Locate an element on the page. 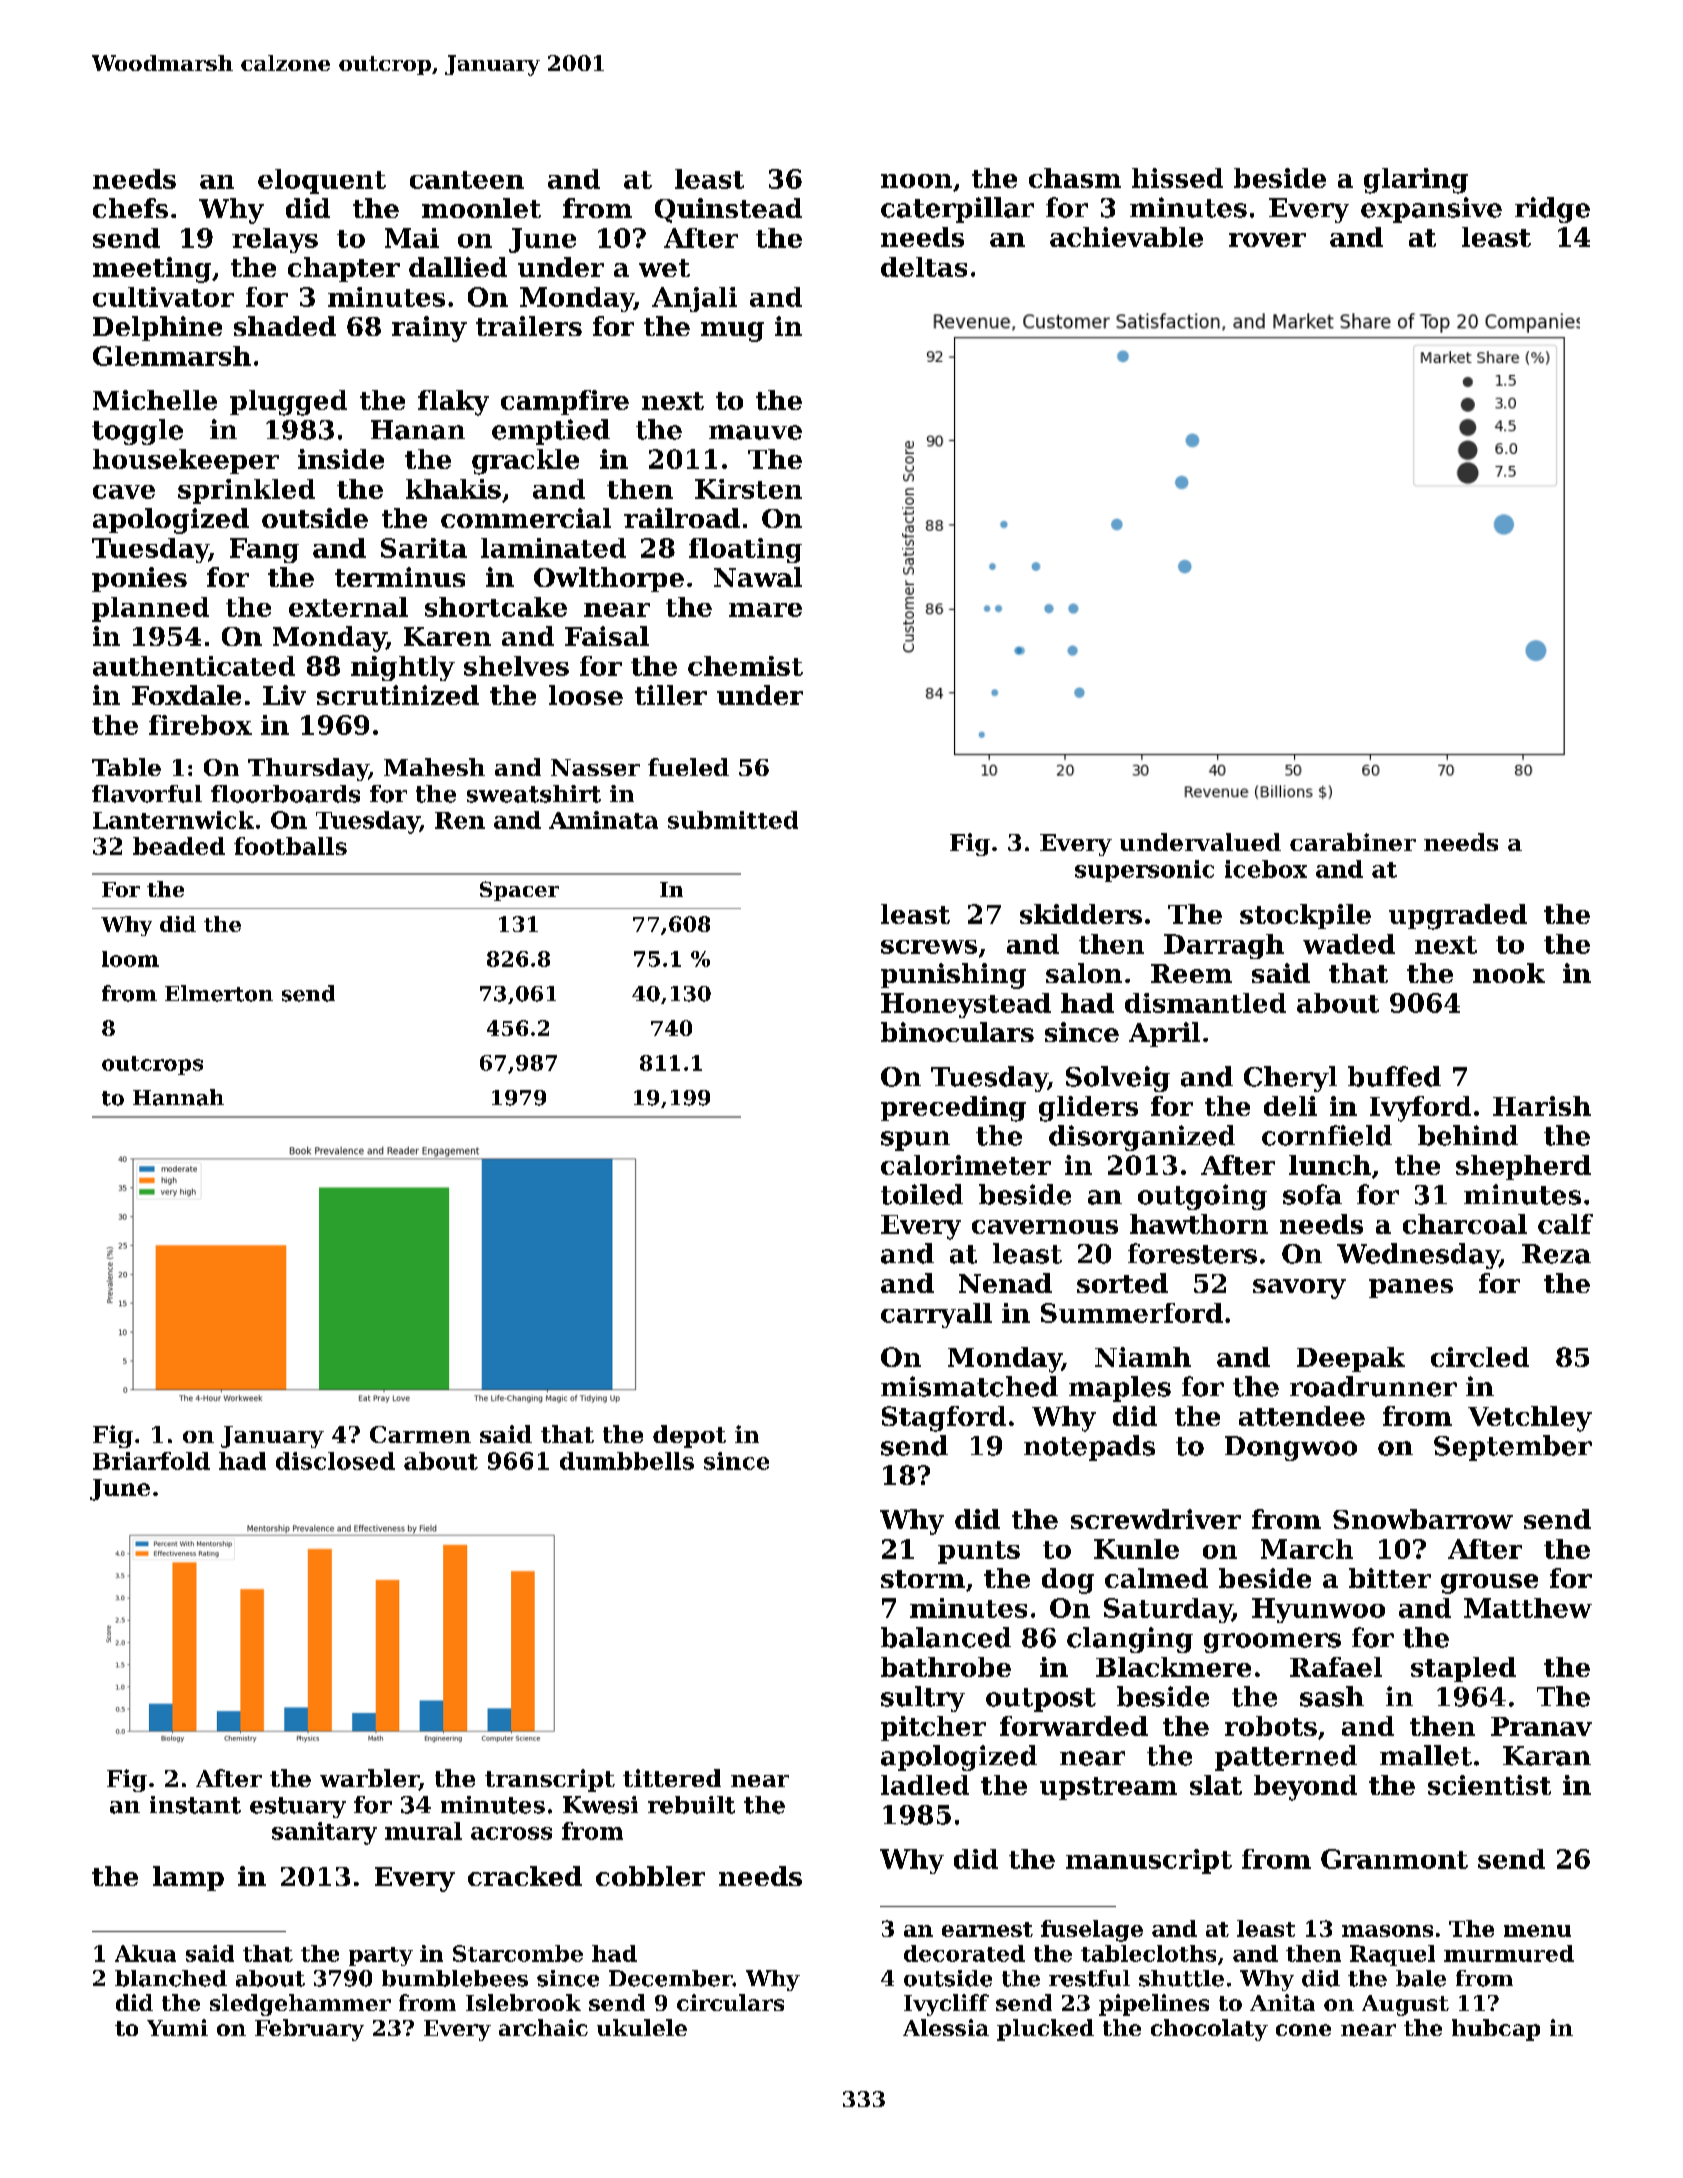 This image has width=1683, height=2178. carabiner is located at coordinates (1353, 842).
